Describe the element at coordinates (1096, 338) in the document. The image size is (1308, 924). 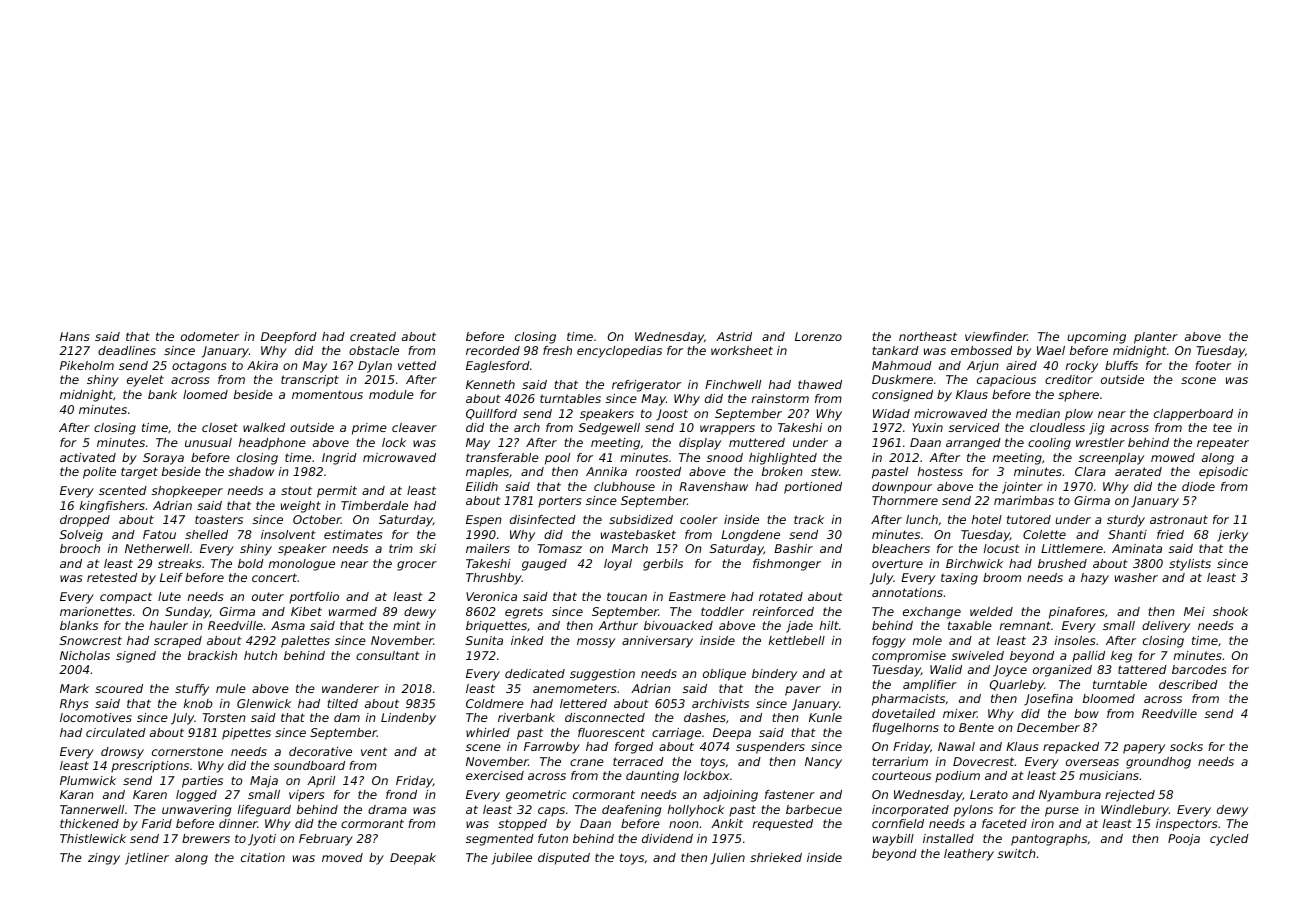
I see `upcoming` at that location.
